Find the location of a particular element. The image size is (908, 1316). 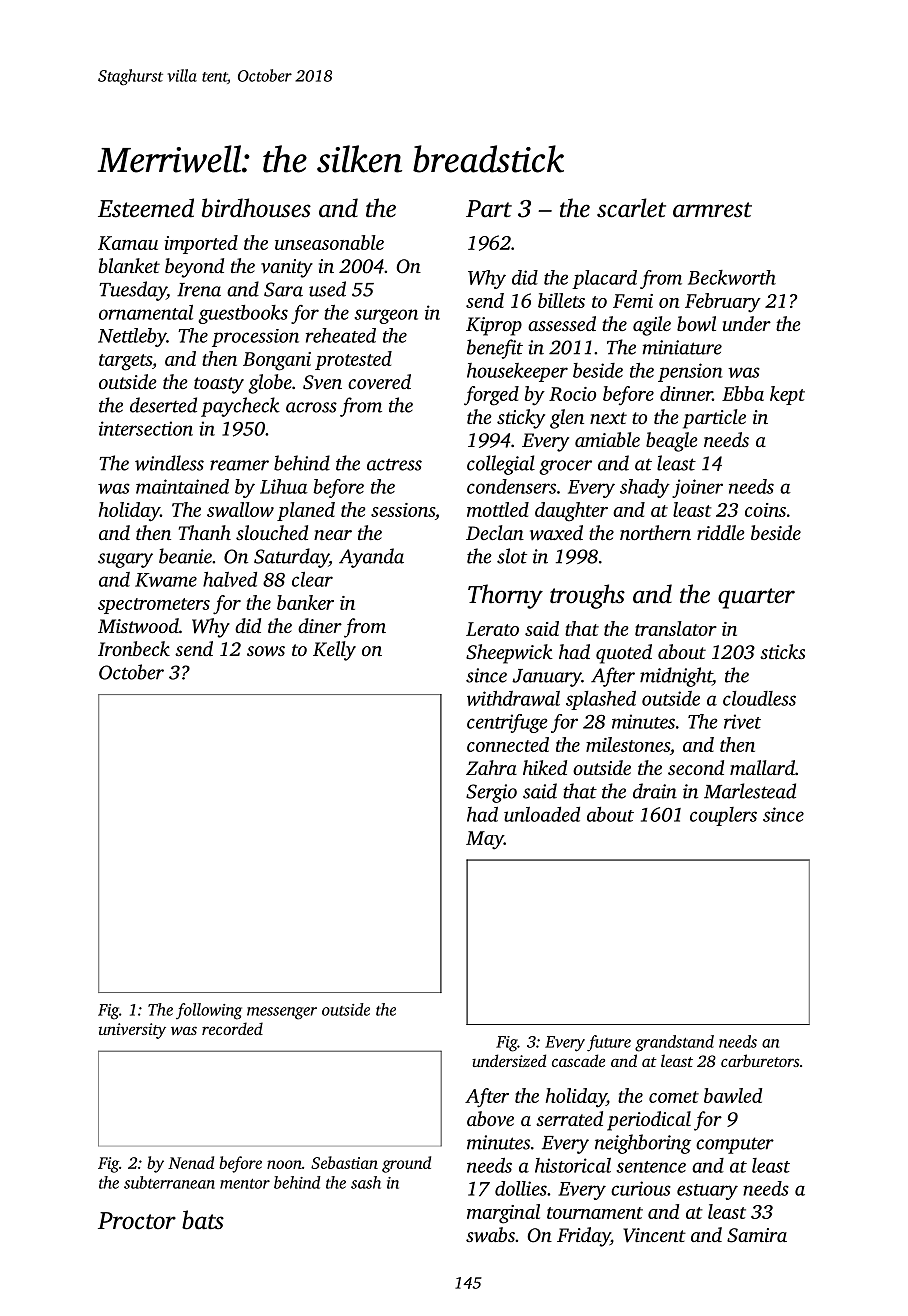

carburetors is located at coordinates (760, 1060).
